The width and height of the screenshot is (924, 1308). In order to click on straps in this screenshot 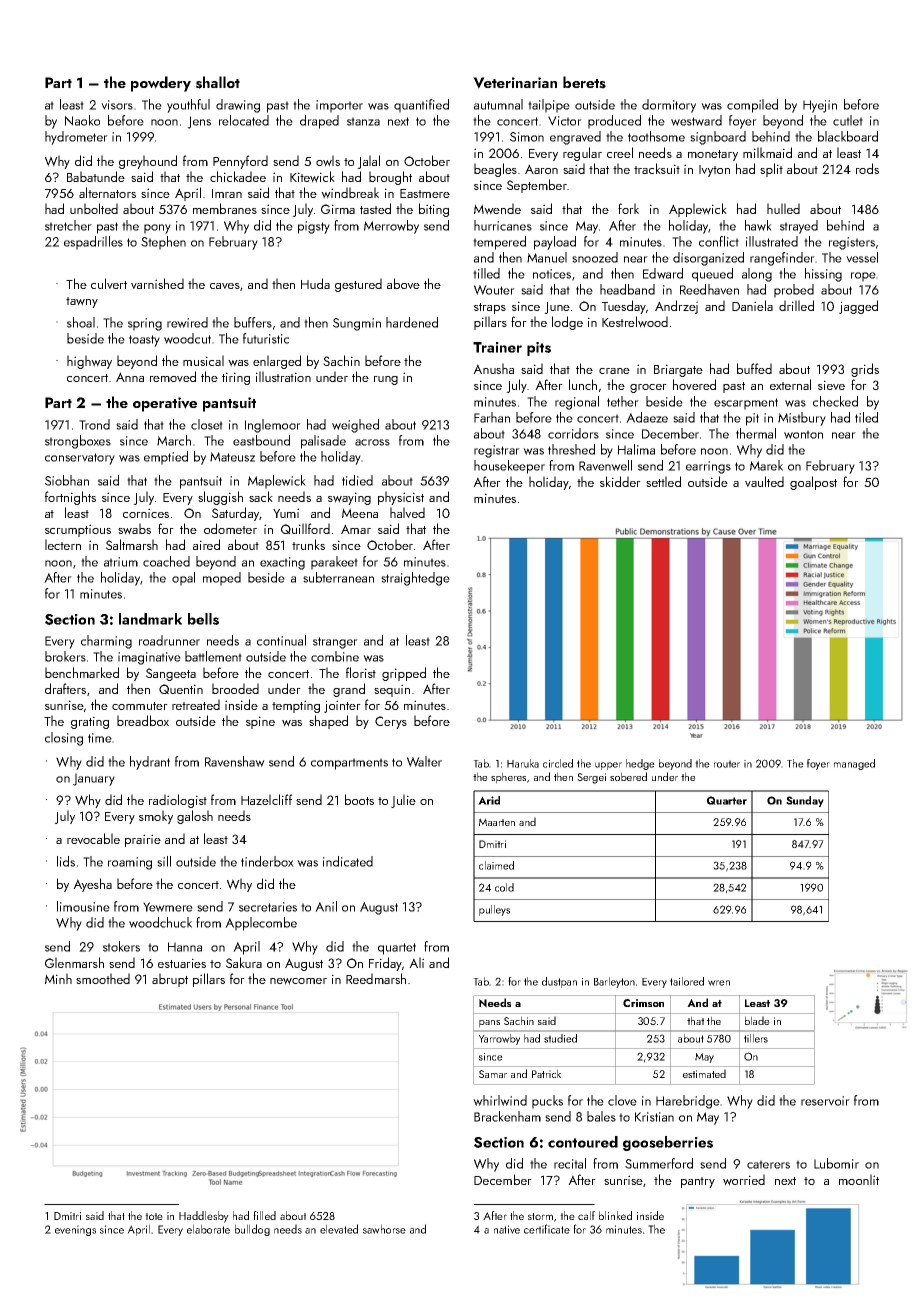, I will do `click(490, 308)`.
